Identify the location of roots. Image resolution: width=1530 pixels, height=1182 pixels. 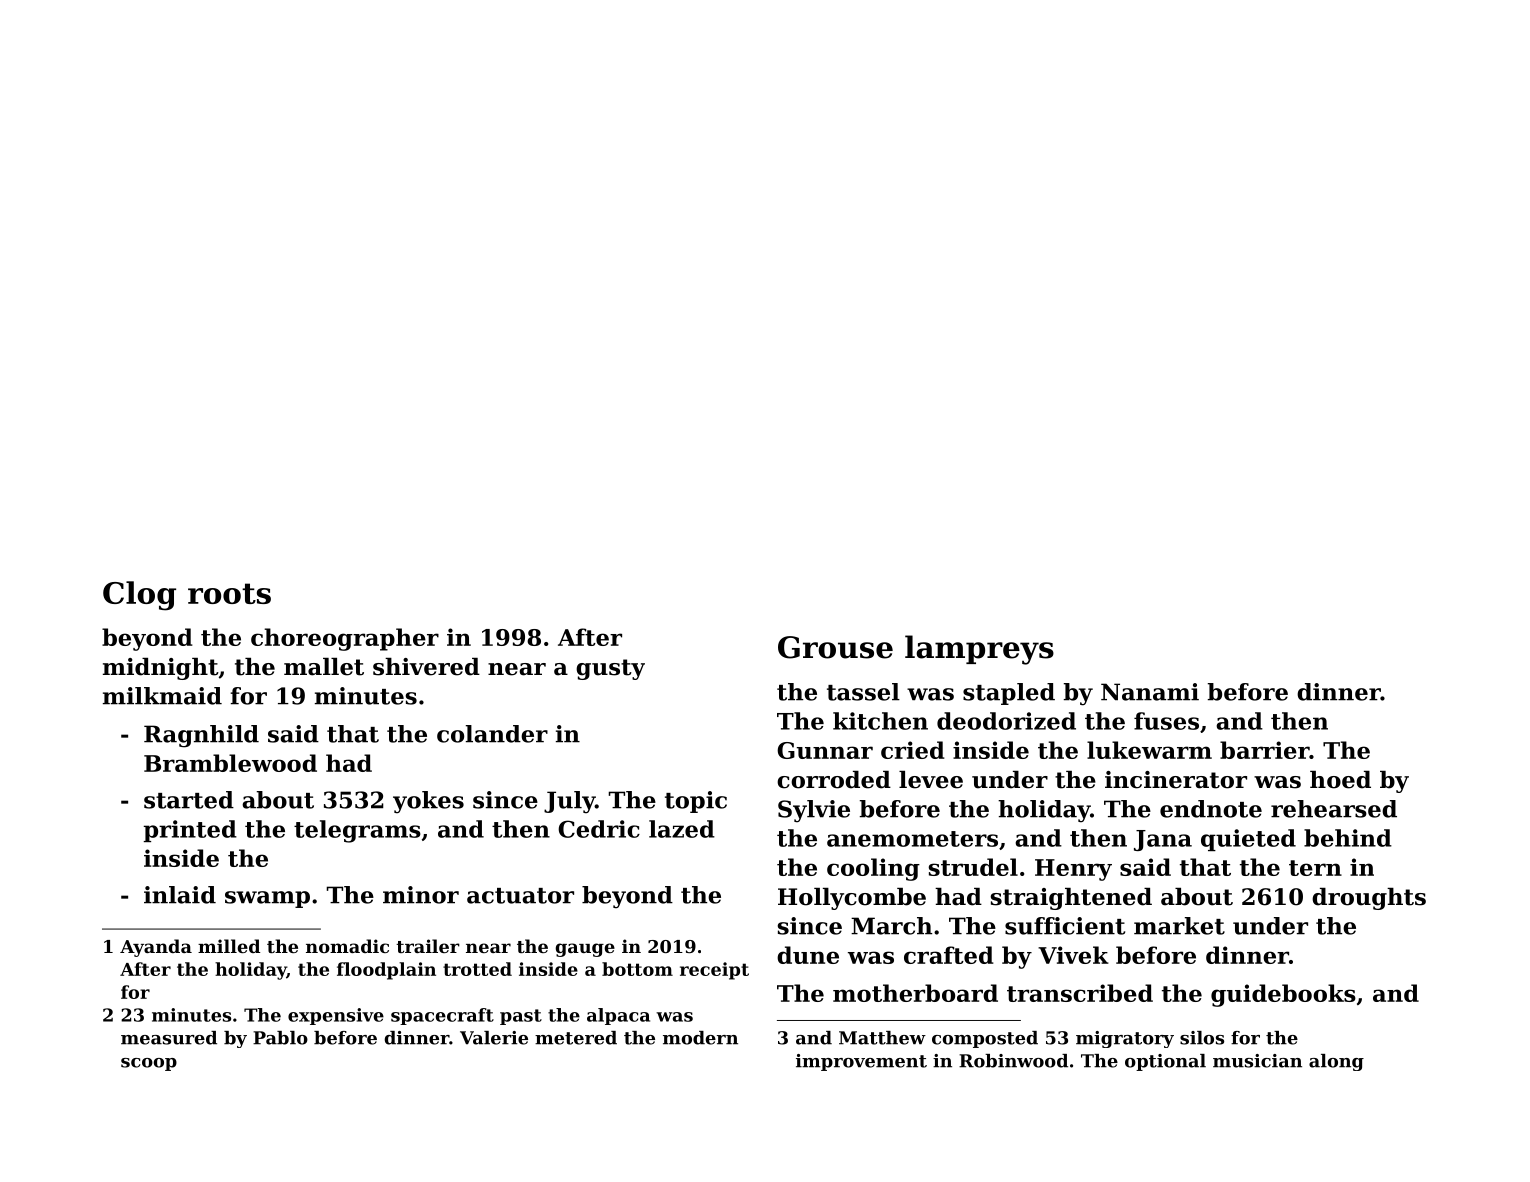
(229, 593).
